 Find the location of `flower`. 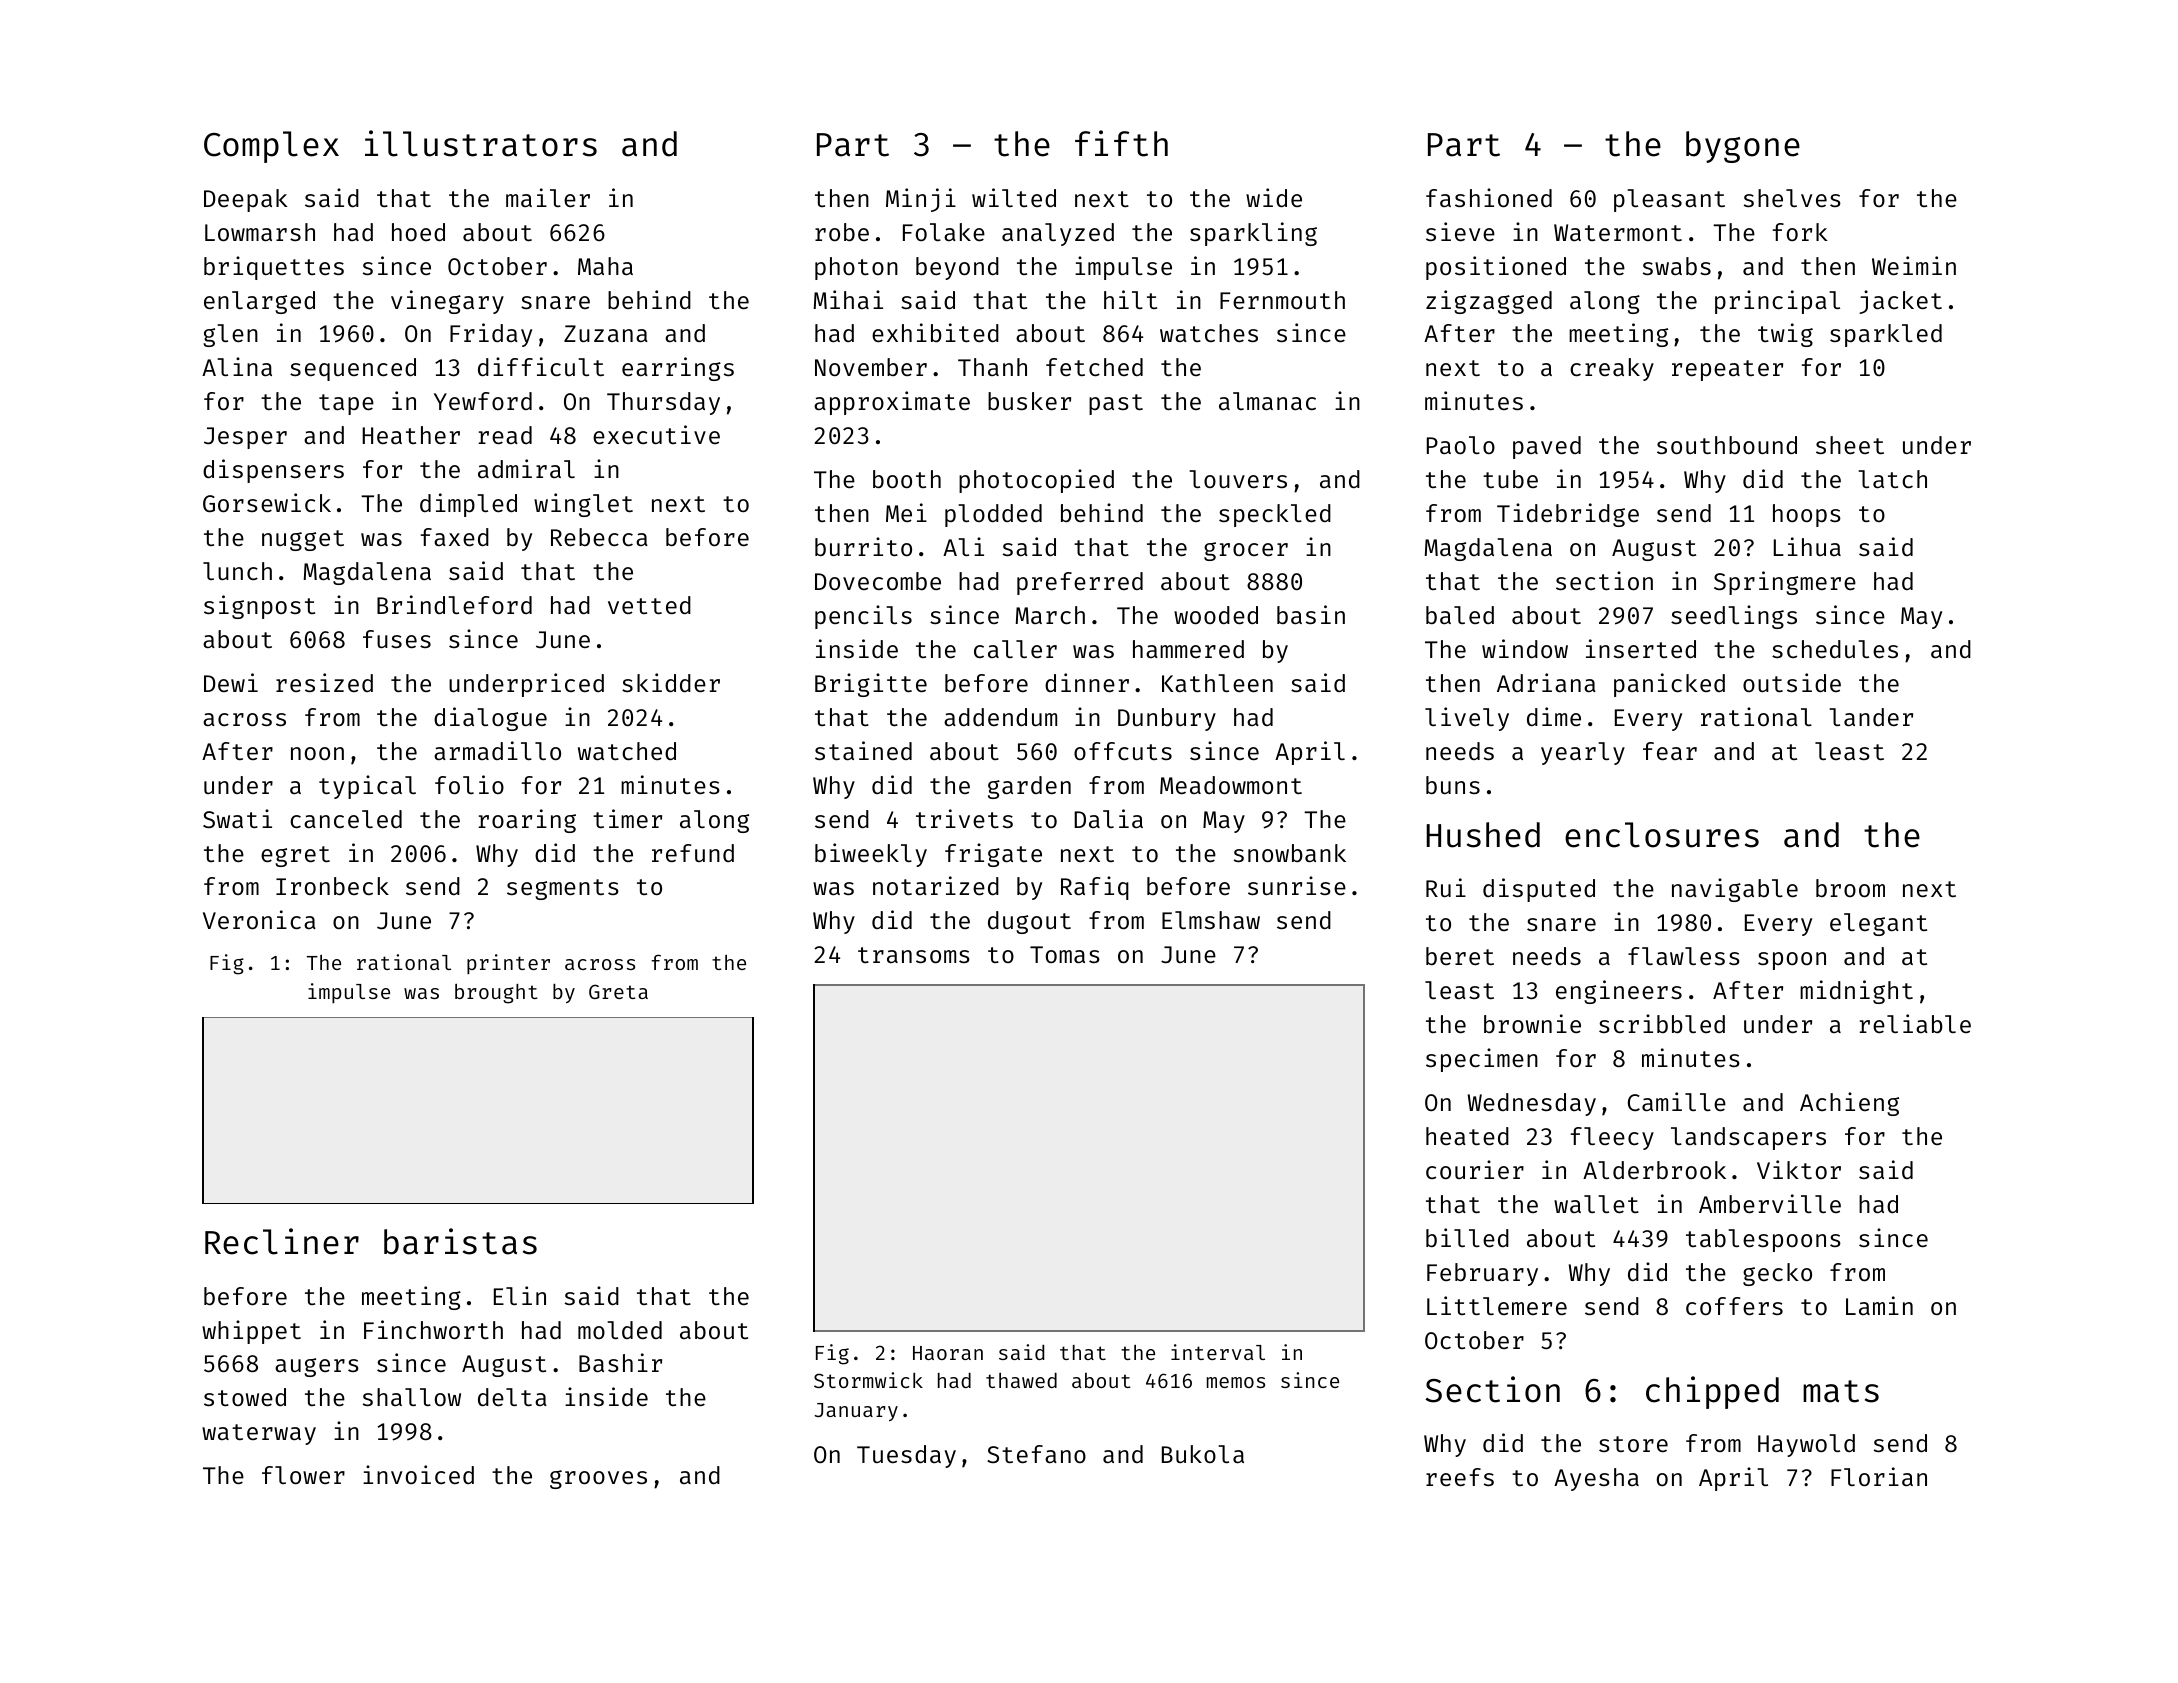

flower is located at coordinates (303, 1475).
